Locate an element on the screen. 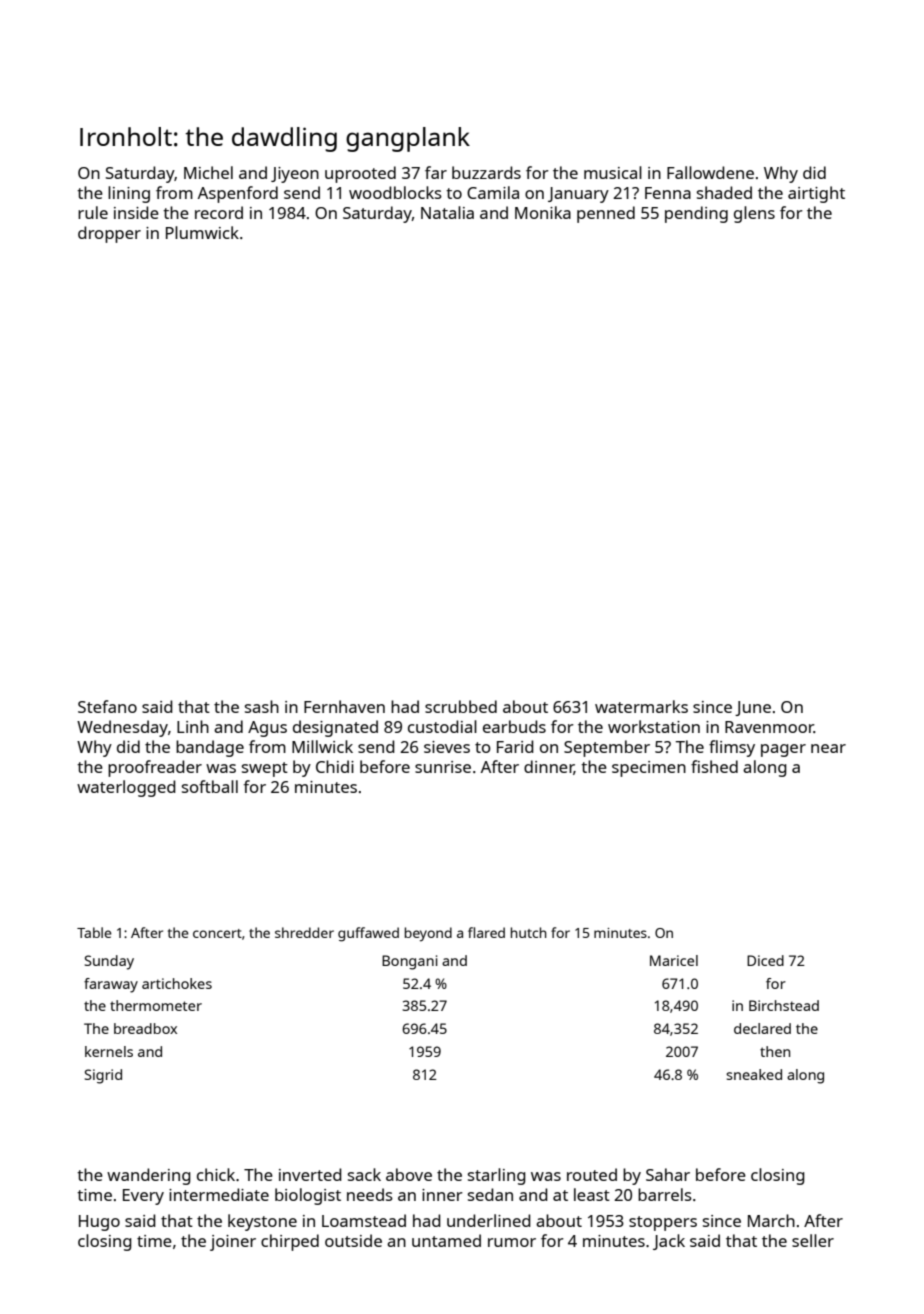  dropper is located at coordinates (109, 234).
